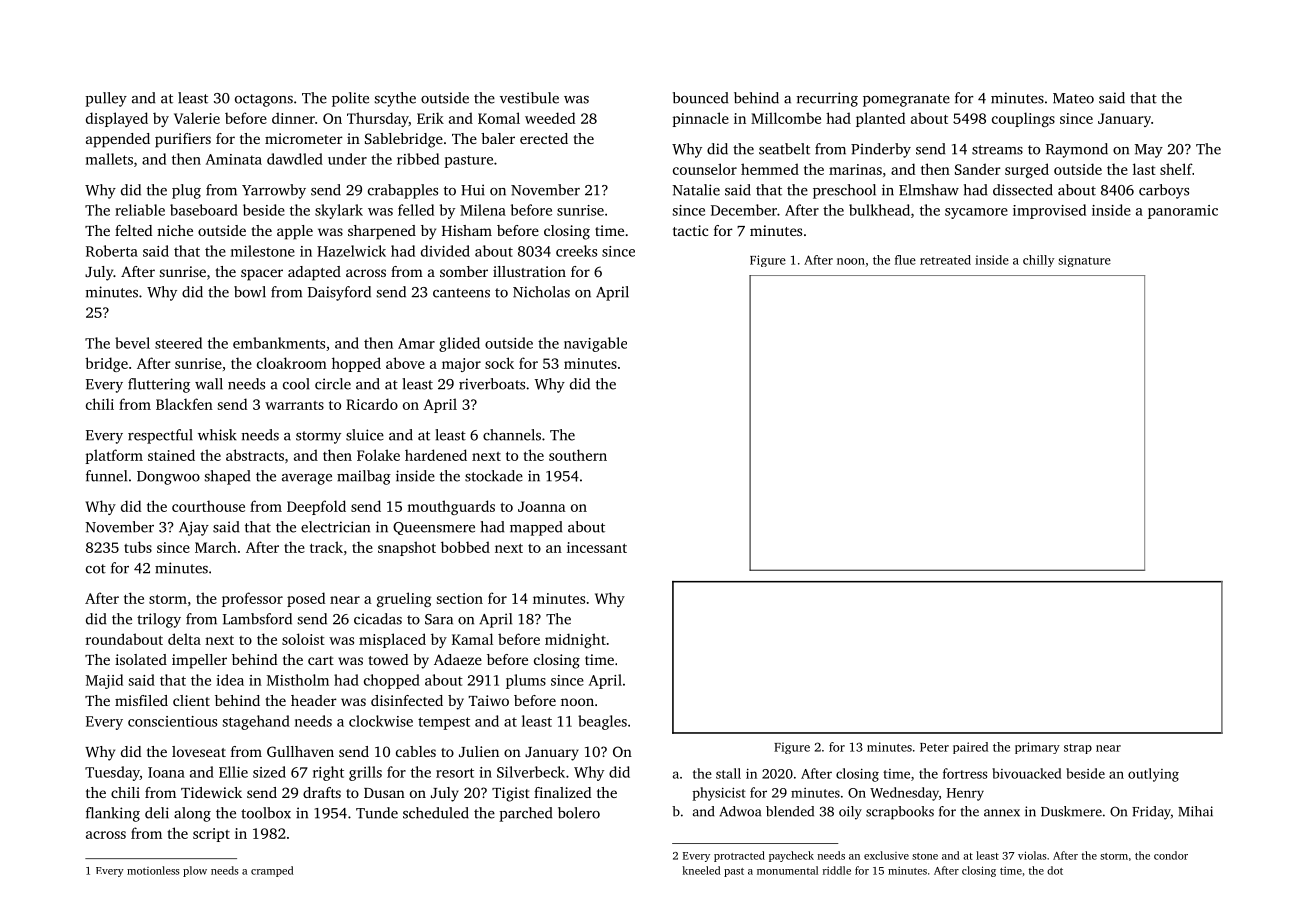  Describe the element at coordinates (705, 169) in the screenshot. I see `counselor` at that location.
